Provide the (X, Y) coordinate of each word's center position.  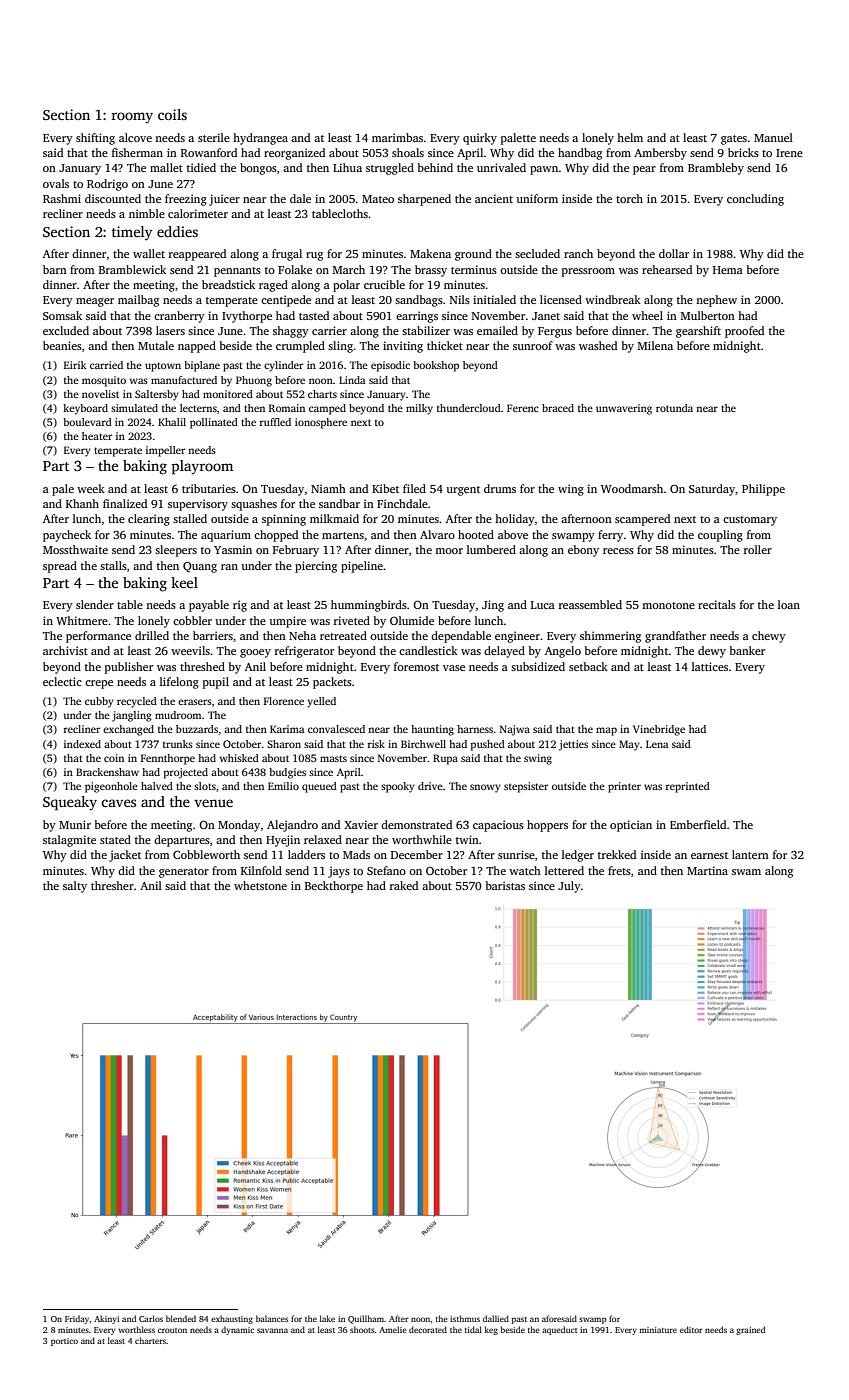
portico (64, 1342)
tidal (473, 1329)
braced (558, 408)
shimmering (610, 637)
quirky (480, 139)
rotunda (674, 408)
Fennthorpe (168, 759)
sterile (214, 137)
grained (750, 1330)
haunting (432, 730)
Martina (707, 870)
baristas (505, 885)
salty (75, 887)
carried (106, 365)
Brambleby (716, 169)
